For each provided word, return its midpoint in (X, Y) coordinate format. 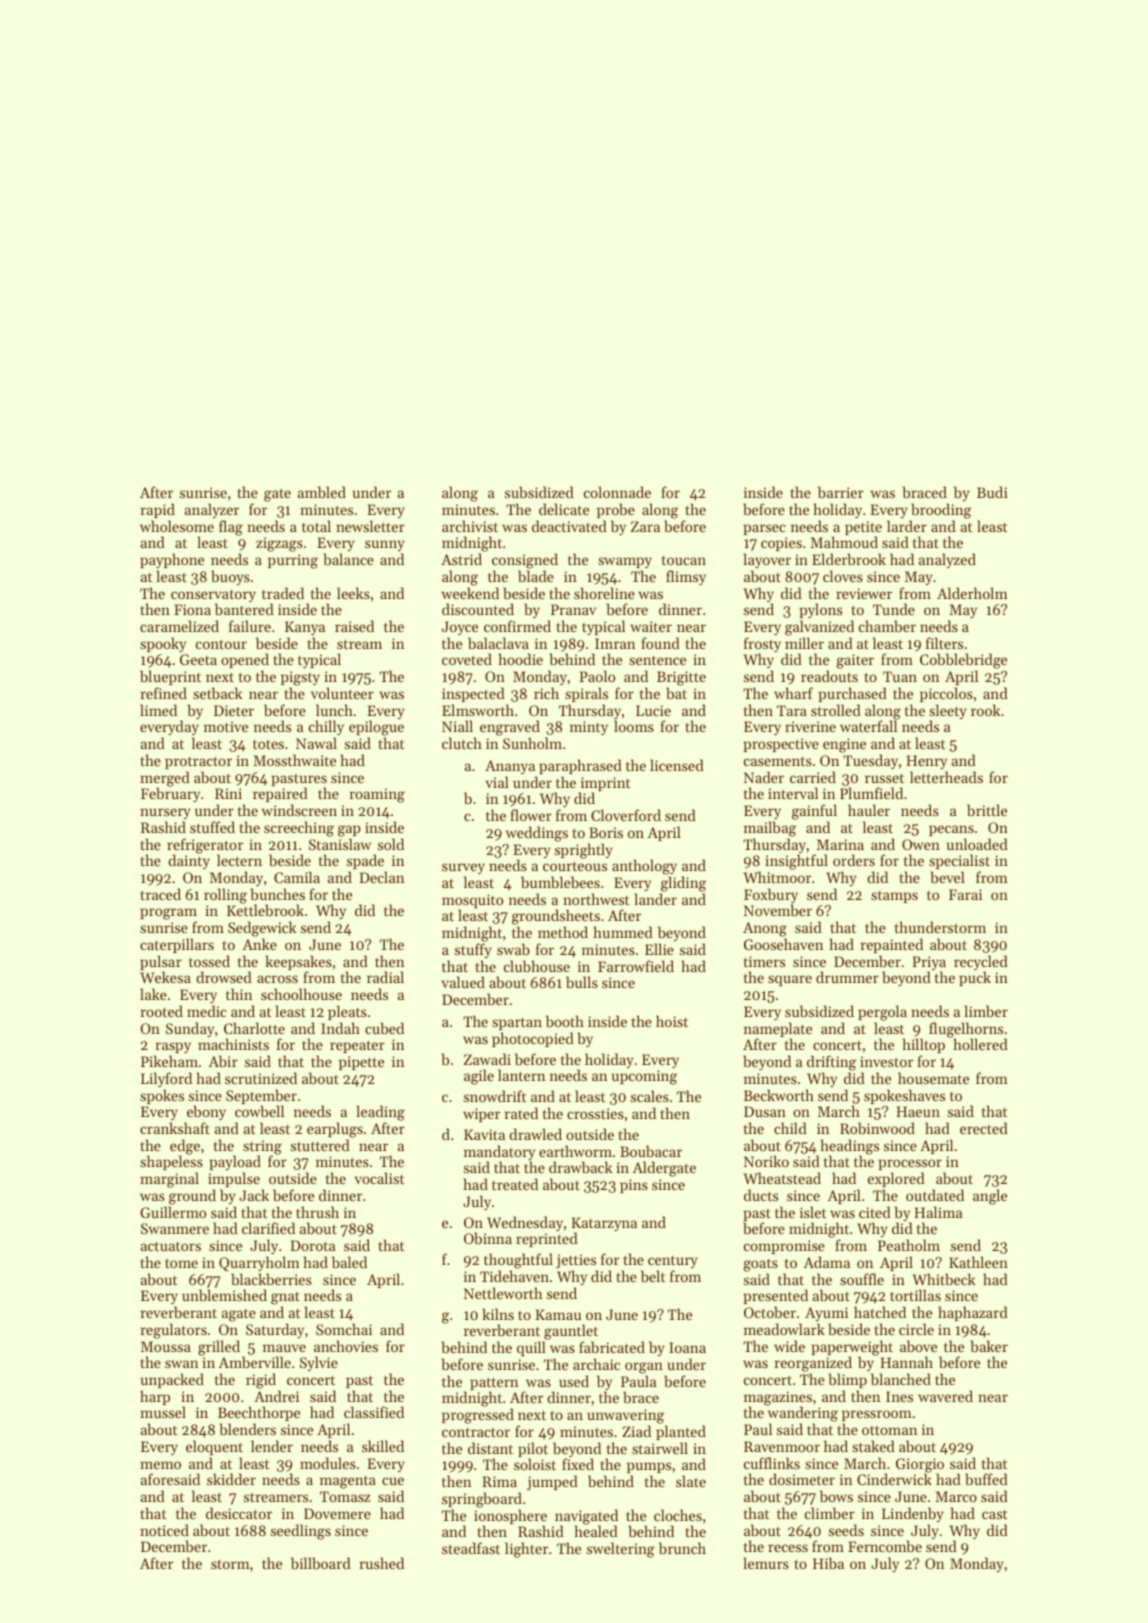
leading (380, 1113)
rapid (158, 510)
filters (944, 643)
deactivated (569, 526)
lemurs (766, 1563)
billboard (321, 1563)
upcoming (644, 1077)
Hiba (828, 1563)
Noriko (766, 1161)
